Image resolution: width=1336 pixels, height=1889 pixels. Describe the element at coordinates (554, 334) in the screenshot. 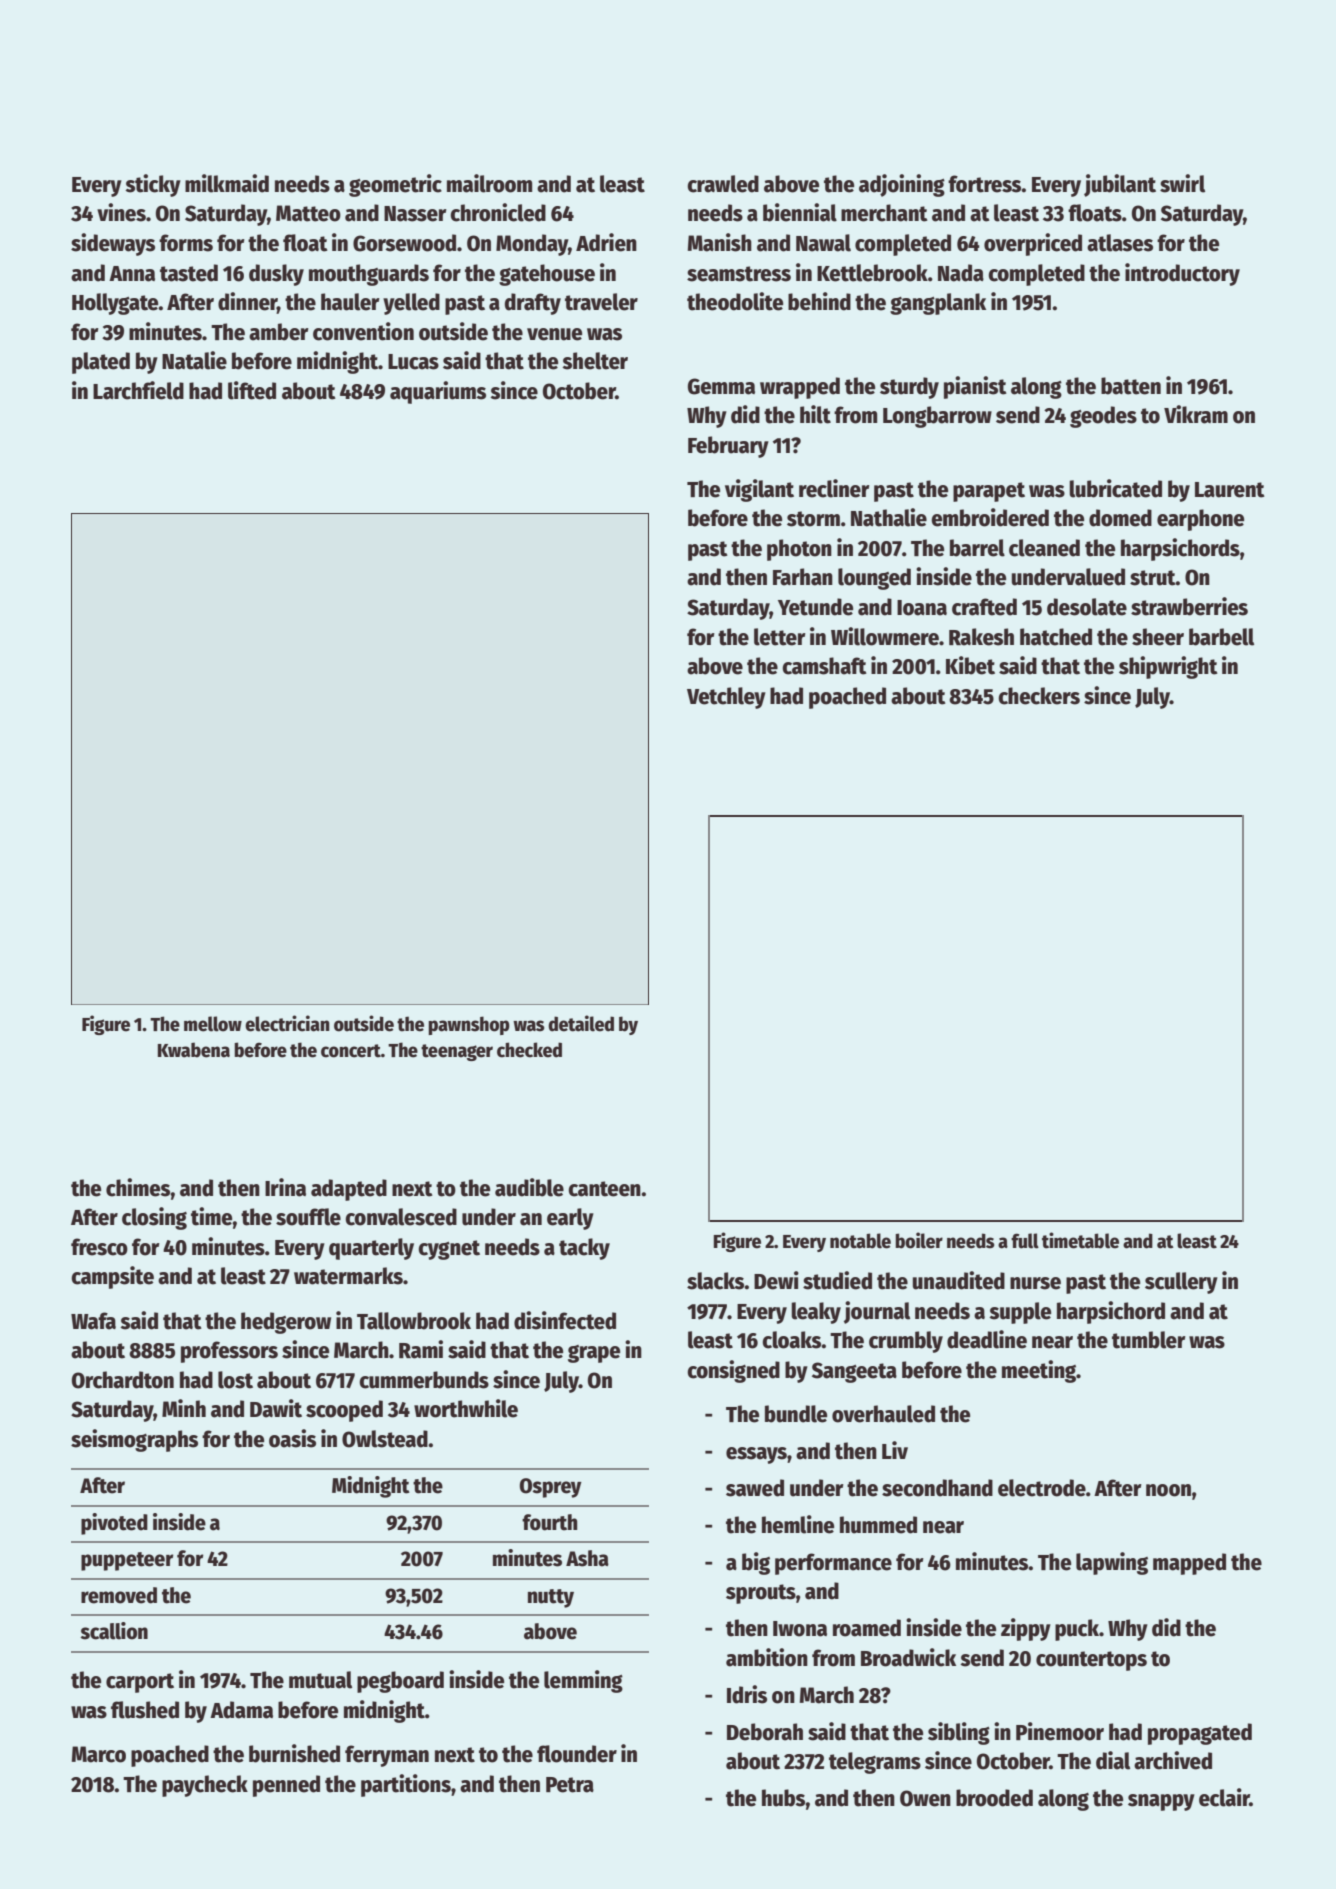

I see `venue` at that location.
